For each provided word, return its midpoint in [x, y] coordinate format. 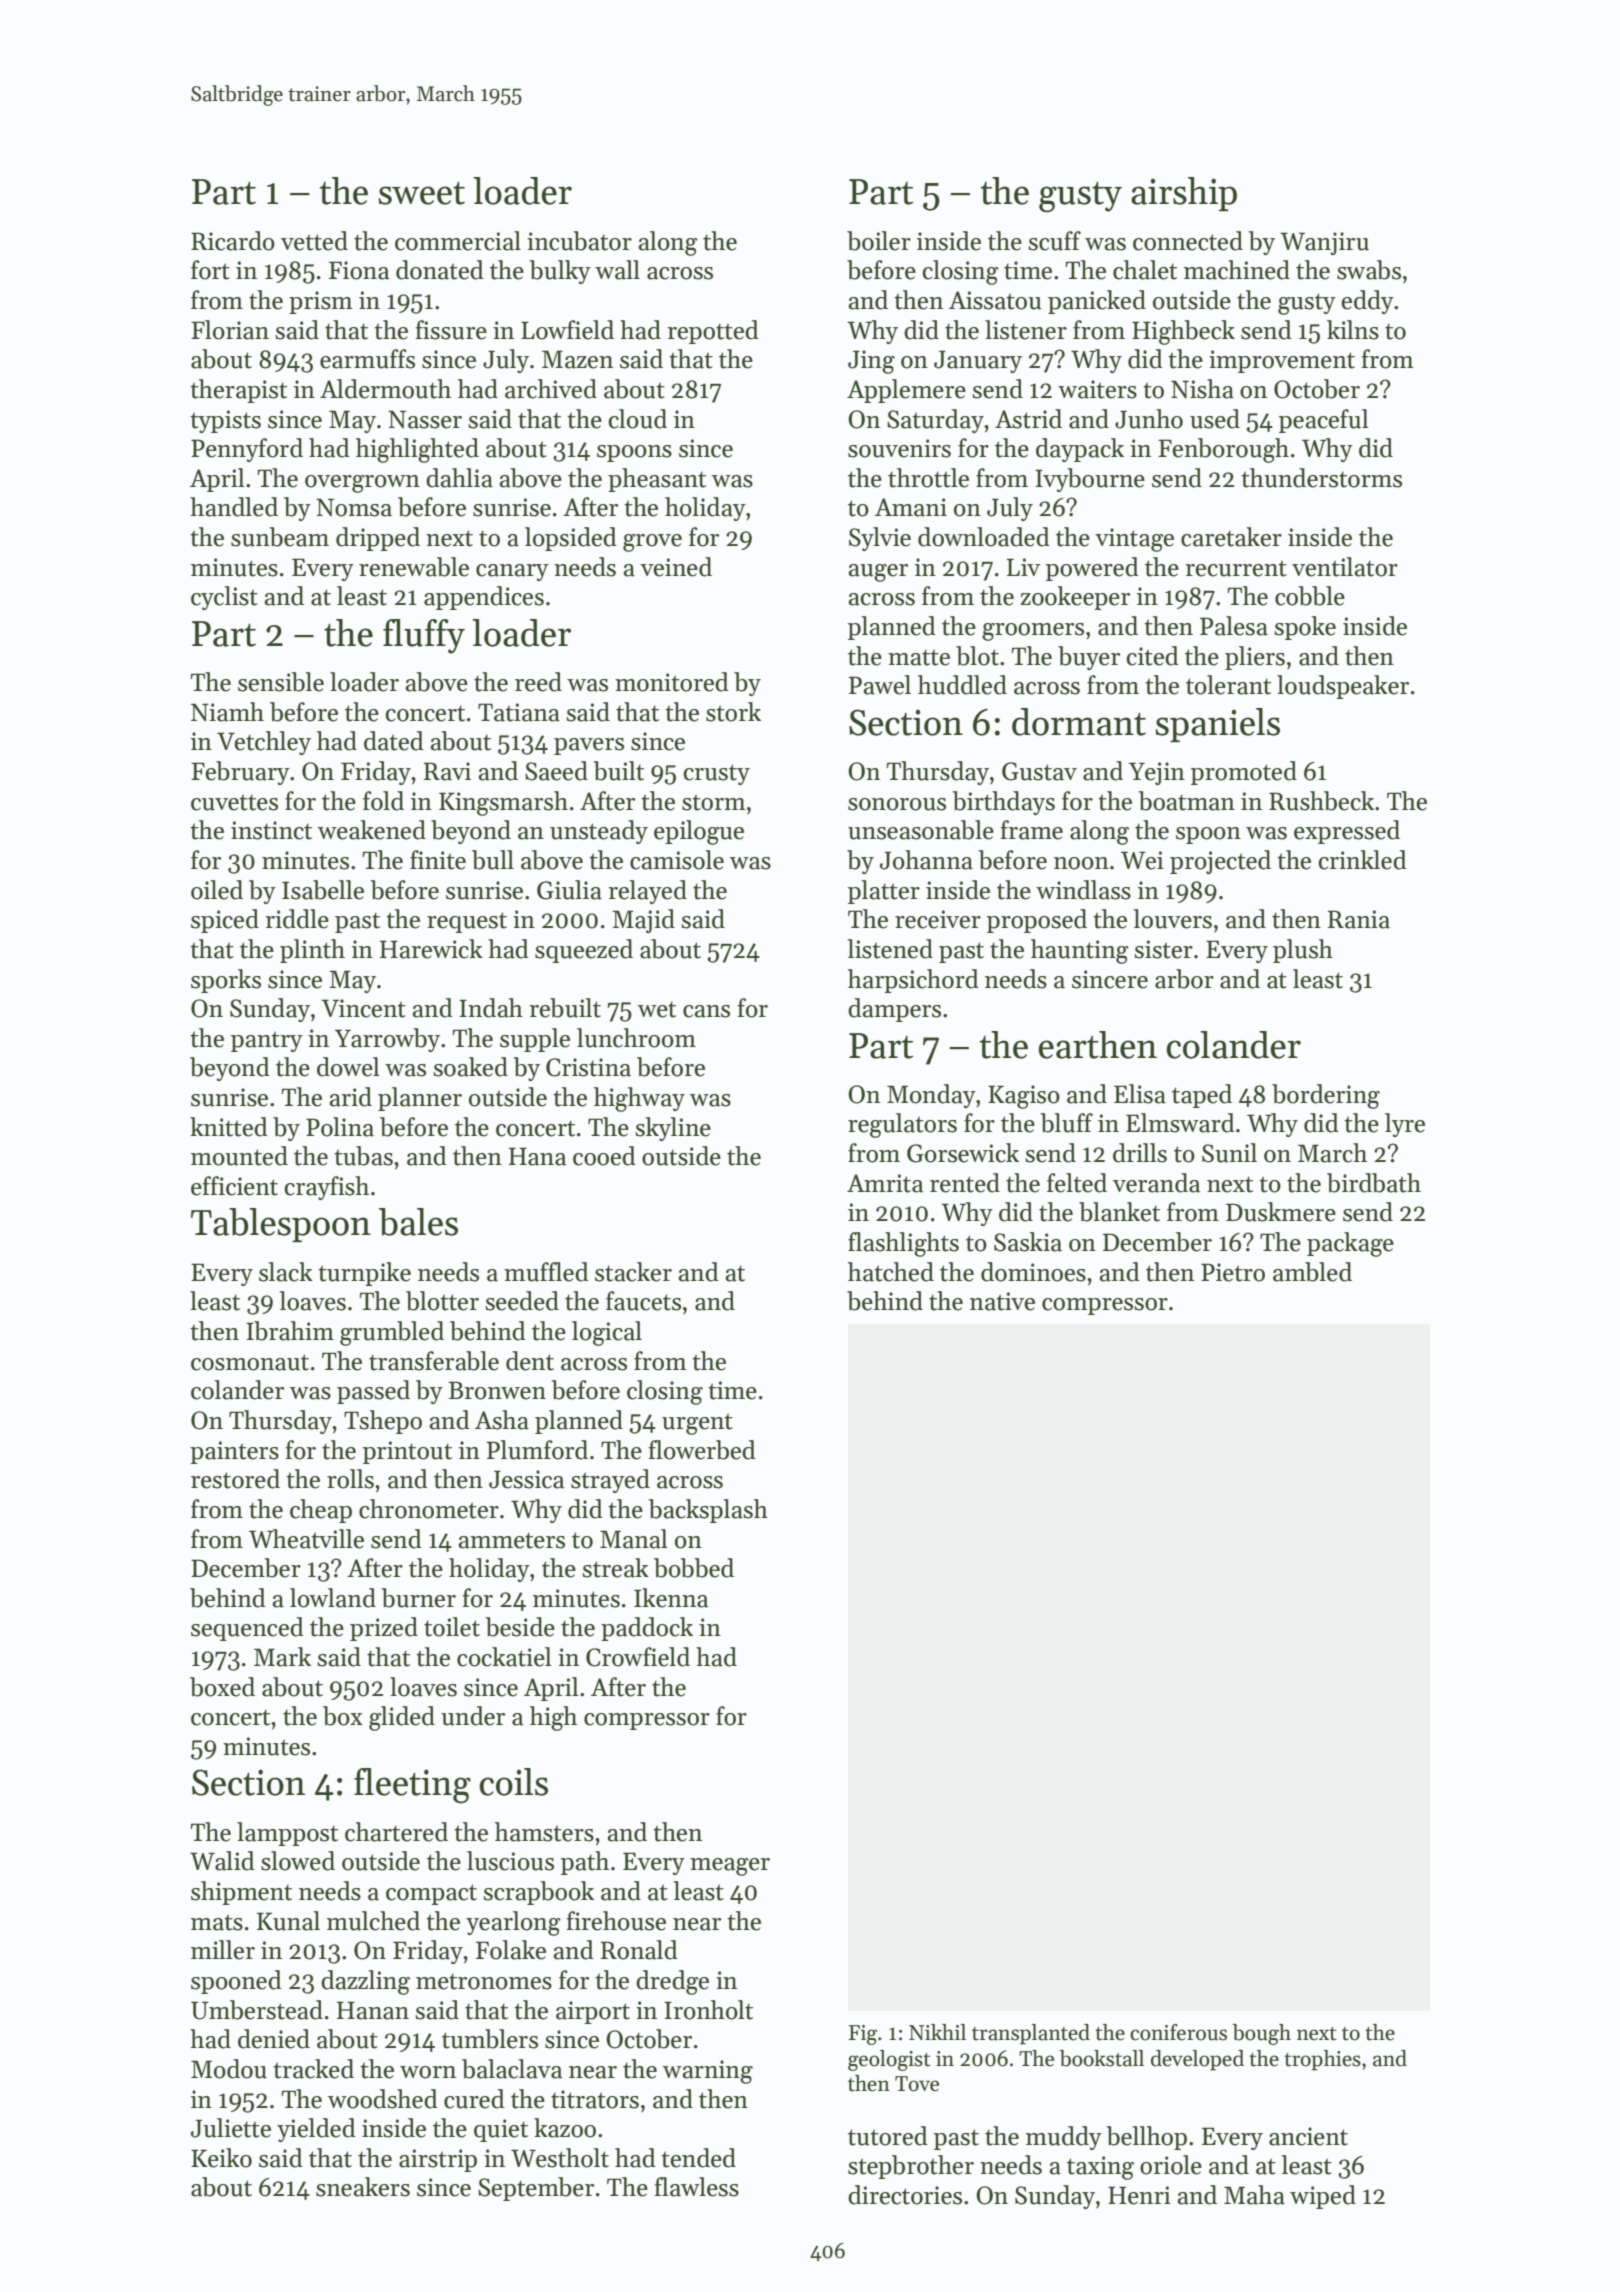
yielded [316, 2130]
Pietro [1233, 1272]
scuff [1054, 241]
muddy [1064, 2138]
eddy [1367, 302]
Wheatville [306, 1539]
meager [730, 1867]
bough [1262, 2034]
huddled [962, 685]
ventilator [1345, 567]
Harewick [431, 949]
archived [551, 389]
